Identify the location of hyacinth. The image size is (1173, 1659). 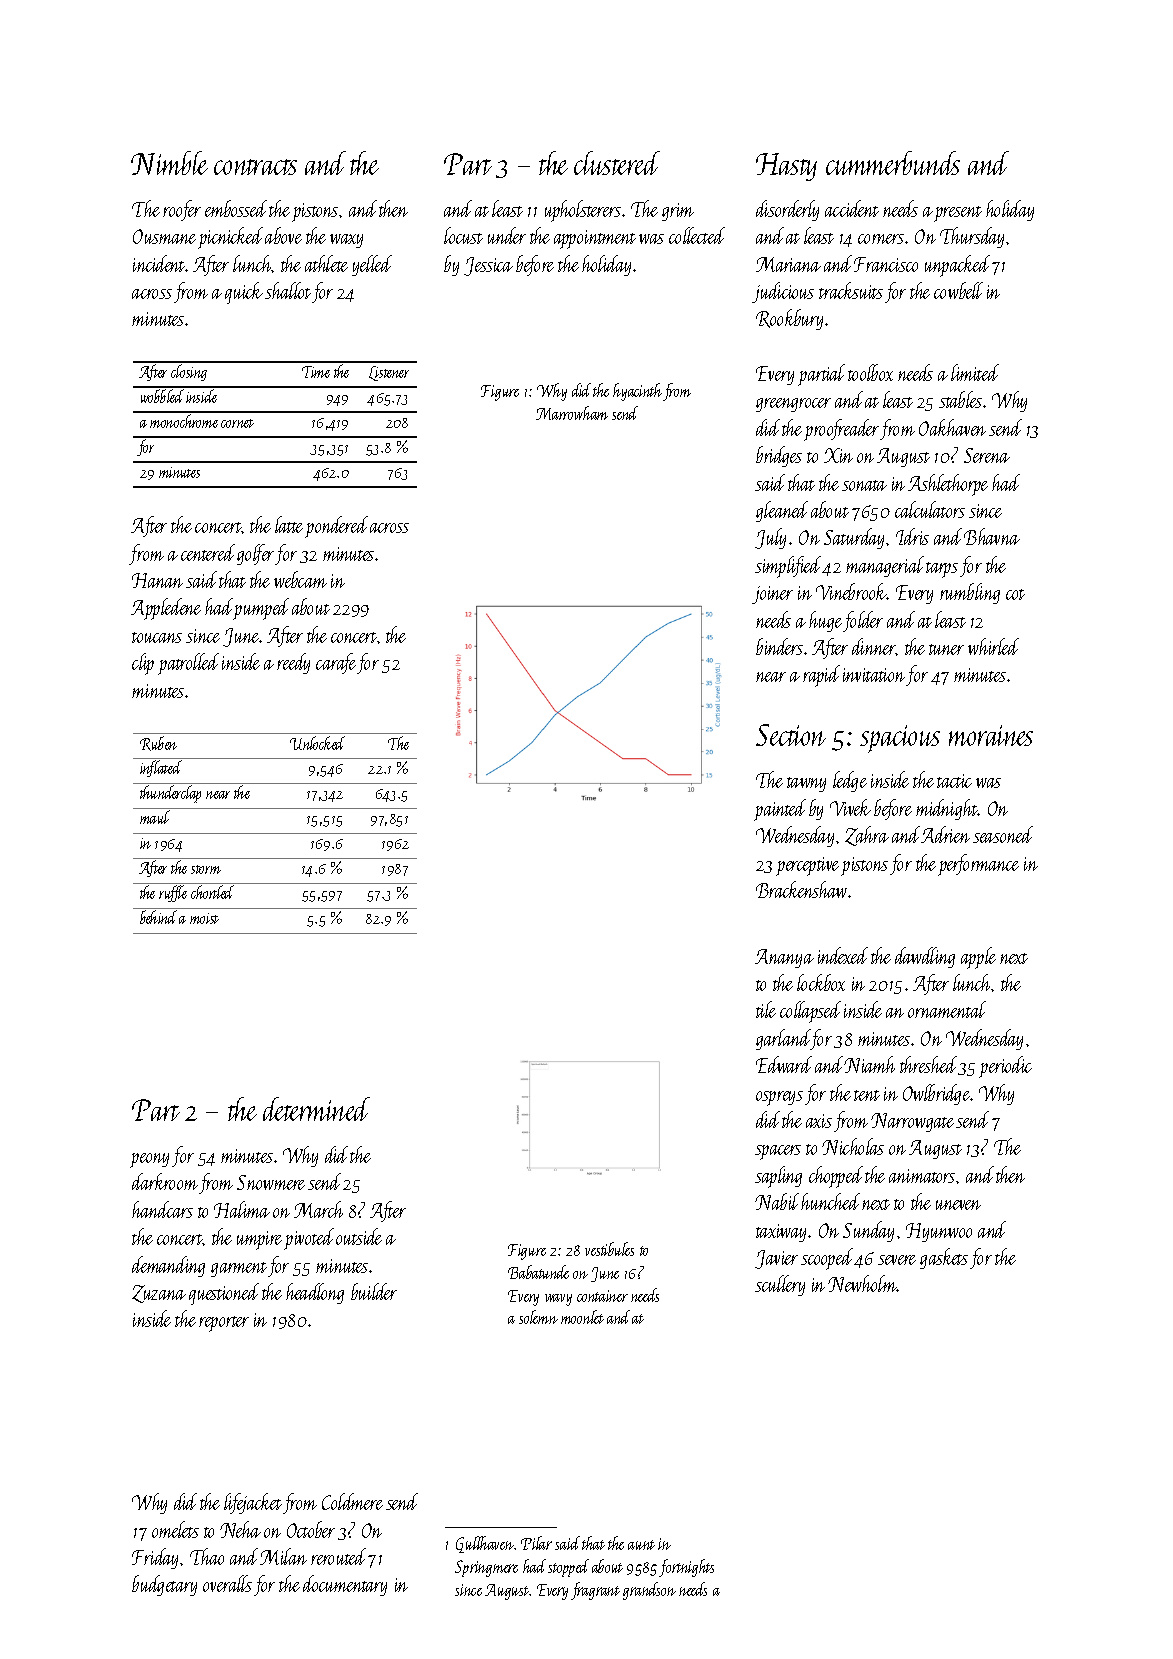
(637, 392).
